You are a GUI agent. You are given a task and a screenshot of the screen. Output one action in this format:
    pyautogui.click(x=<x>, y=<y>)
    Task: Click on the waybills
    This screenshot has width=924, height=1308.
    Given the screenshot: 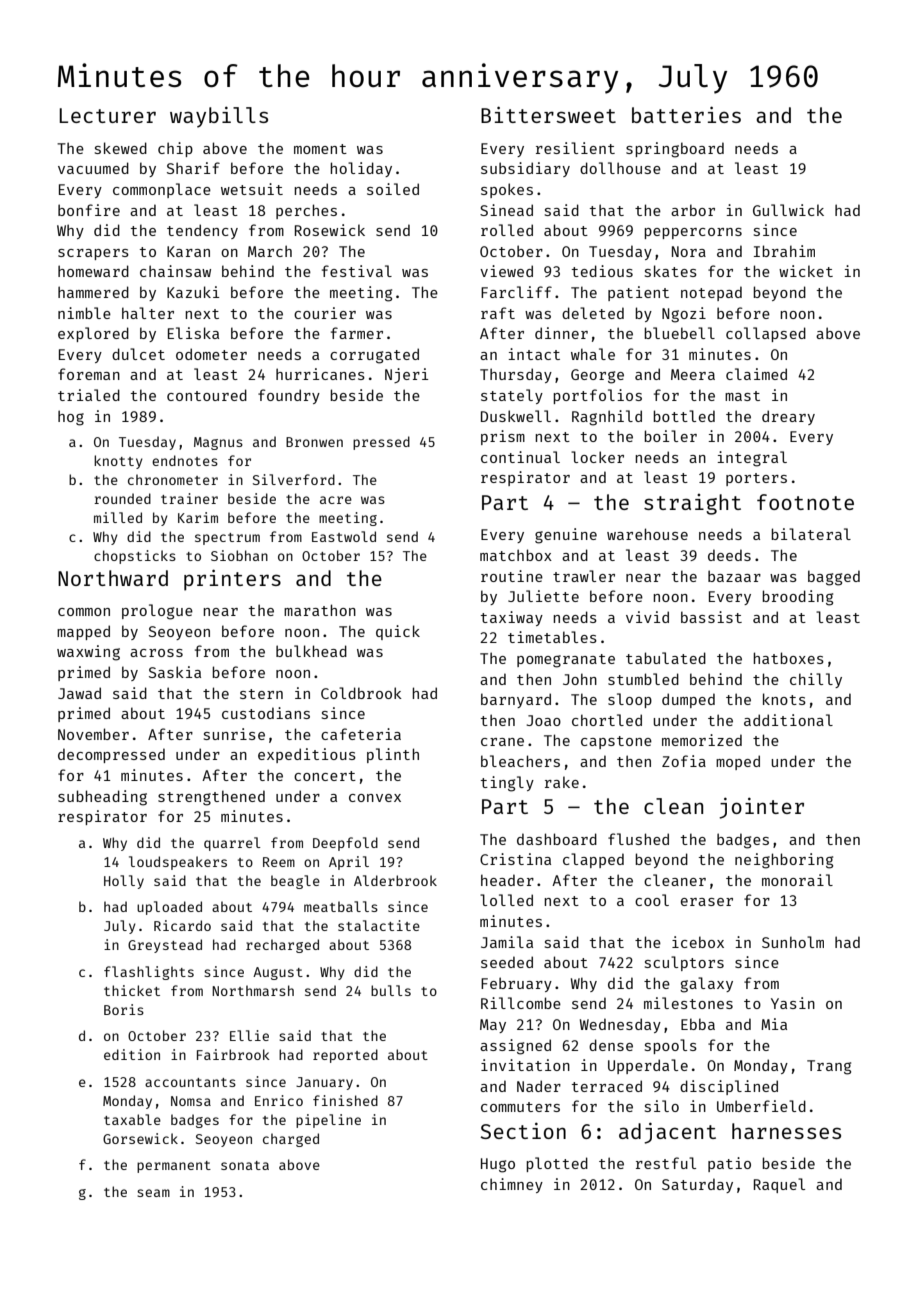 What is the action you would take?
    pyautogui.click(x=219, y=117)
